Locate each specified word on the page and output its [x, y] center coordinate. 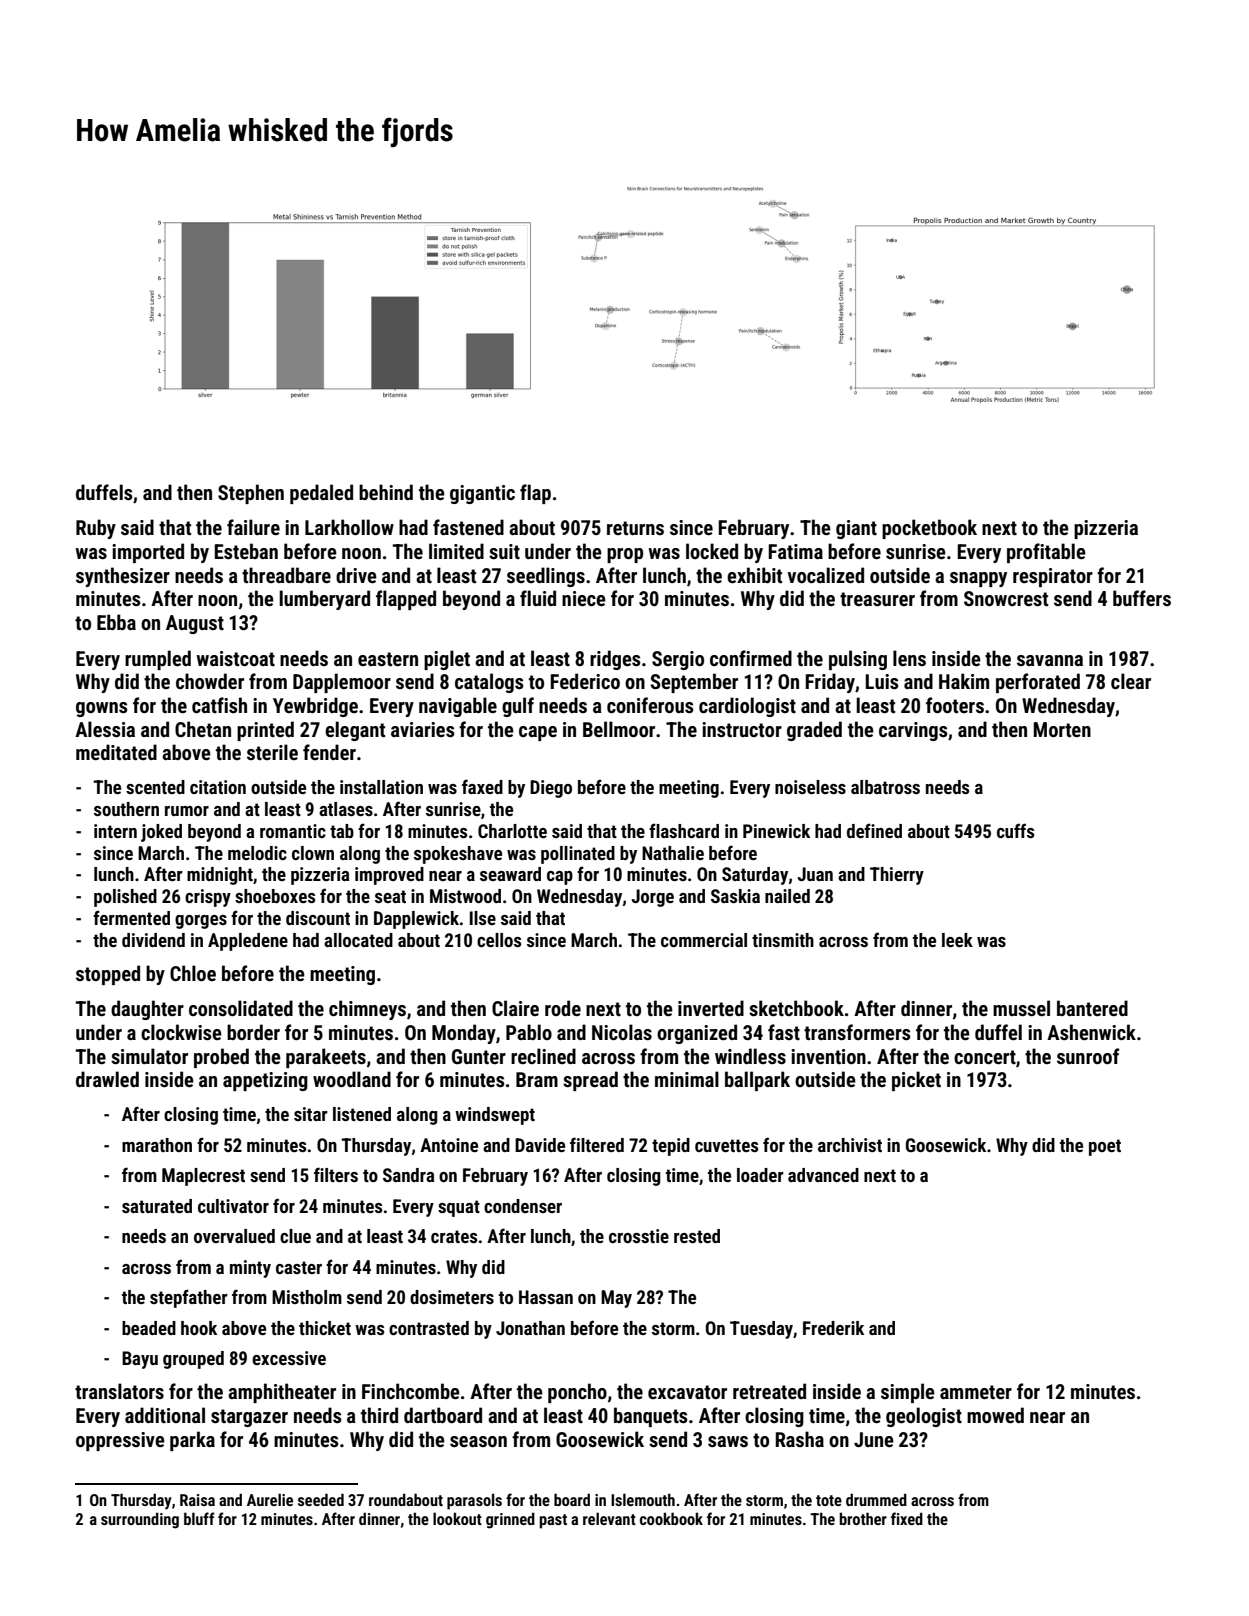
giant [856, 529]
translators [119, 1391]
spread [590, 1081]
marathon [157, 1145]
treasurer [877, 599]
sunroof [1088, 1056]
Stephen [251, 494]
